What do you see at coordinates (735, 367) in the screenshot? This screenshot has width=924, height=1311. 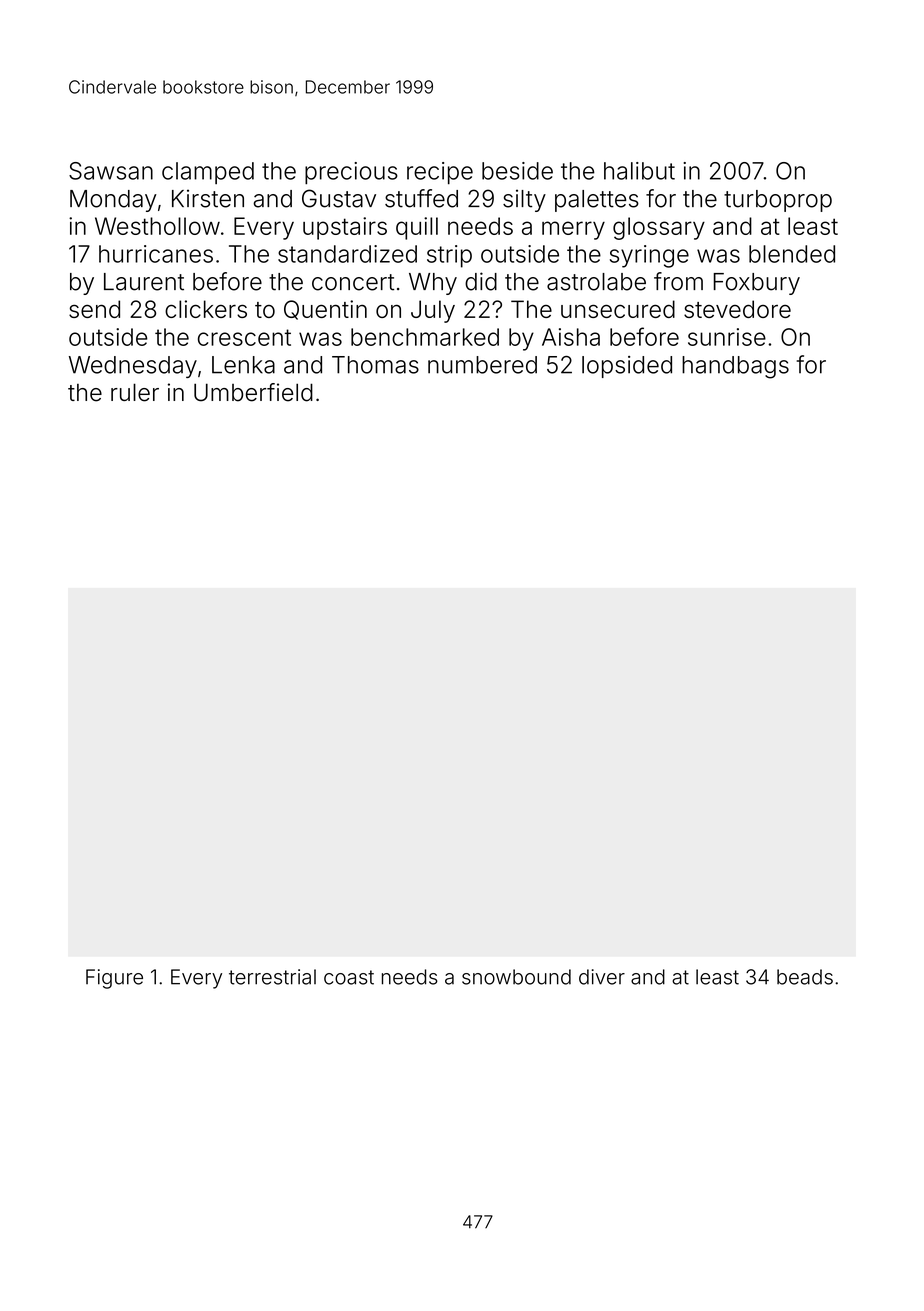 I see `handbags` at bounding box center [735, 367].
